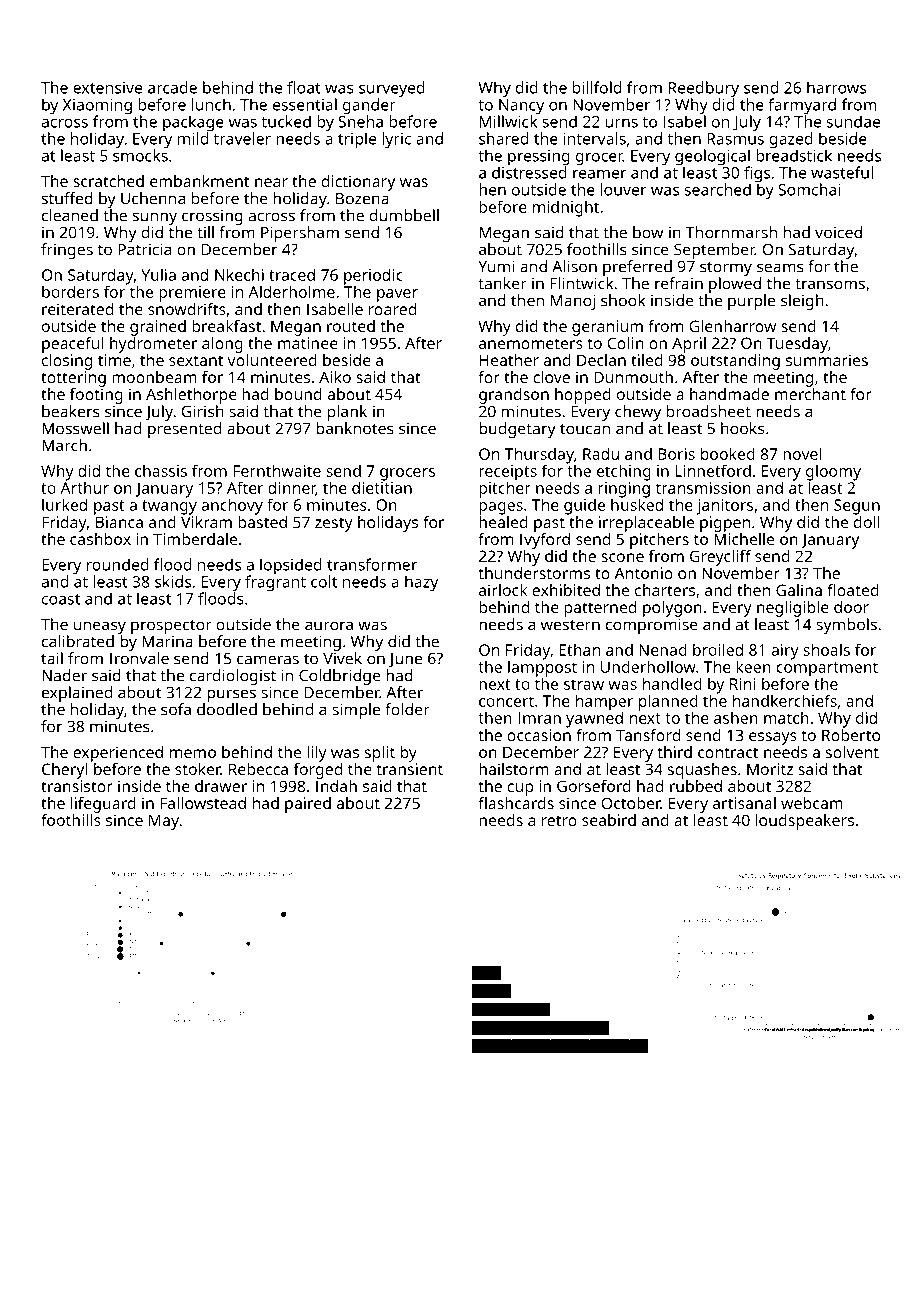  Describe the element at coordinates (846, 626) in the document. I see `symbols` at that location.
